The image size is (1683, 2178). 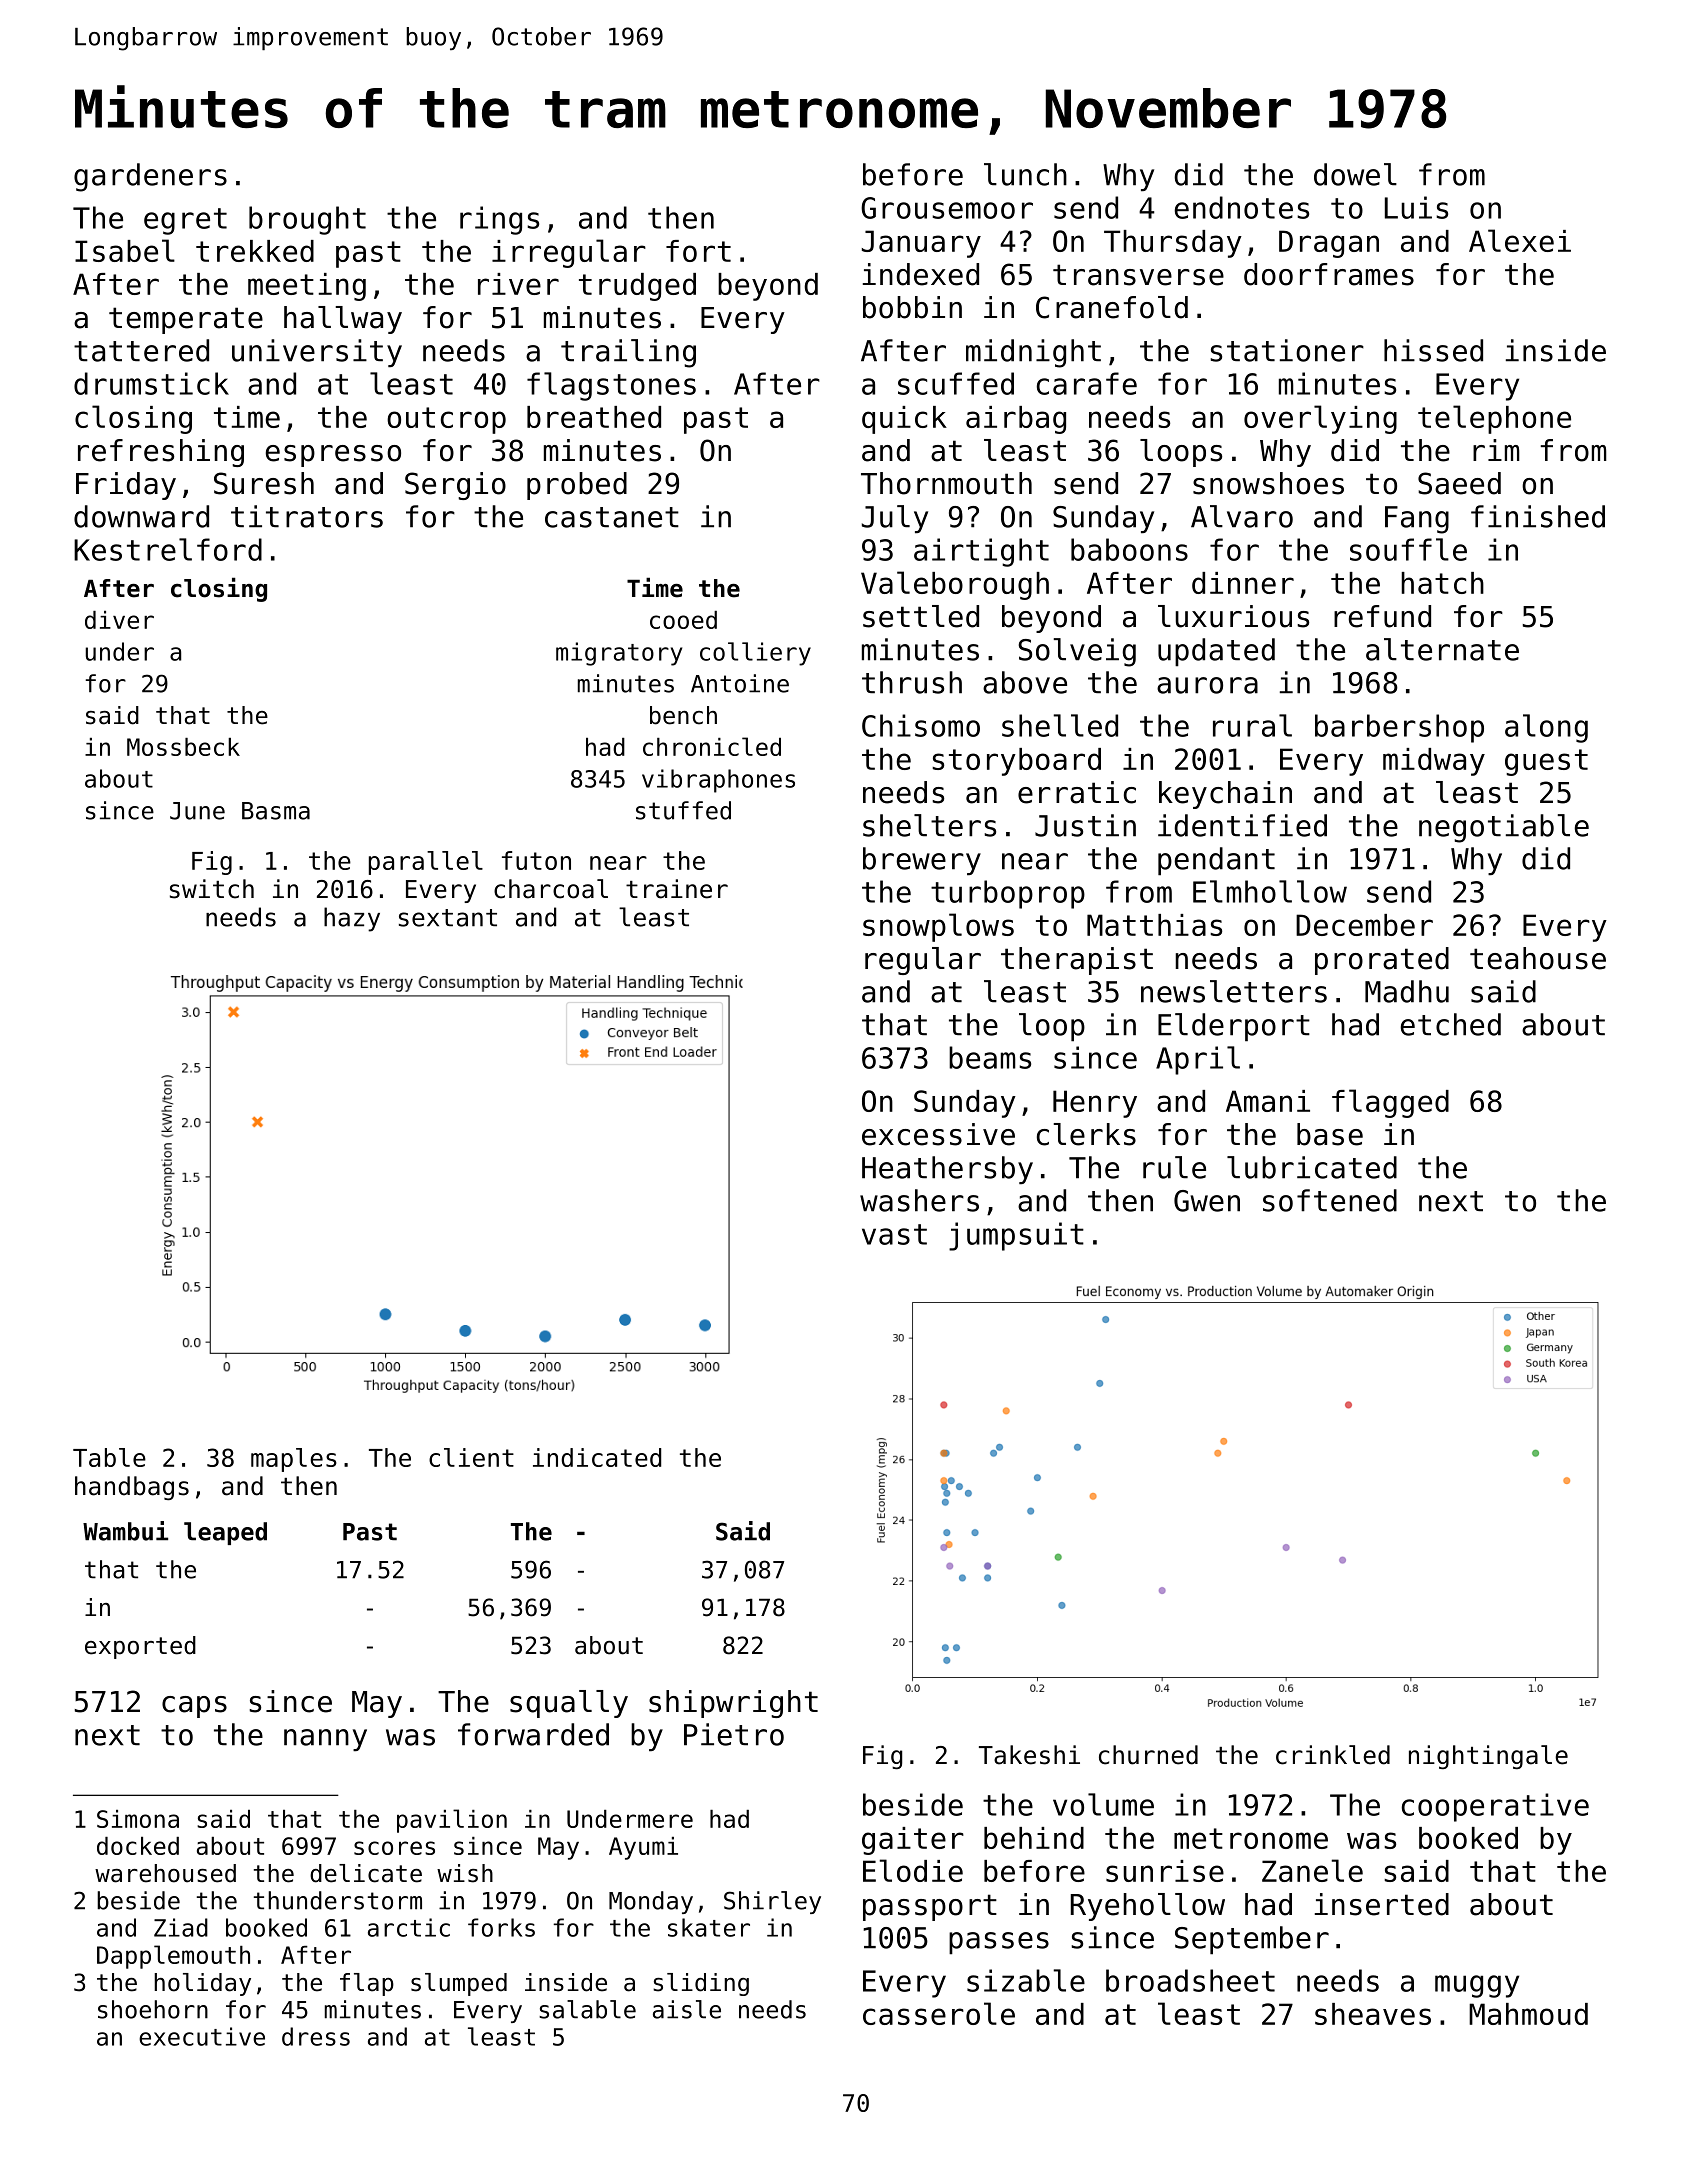 I want to click on Grousemoor, so click(x=947, y=208).
